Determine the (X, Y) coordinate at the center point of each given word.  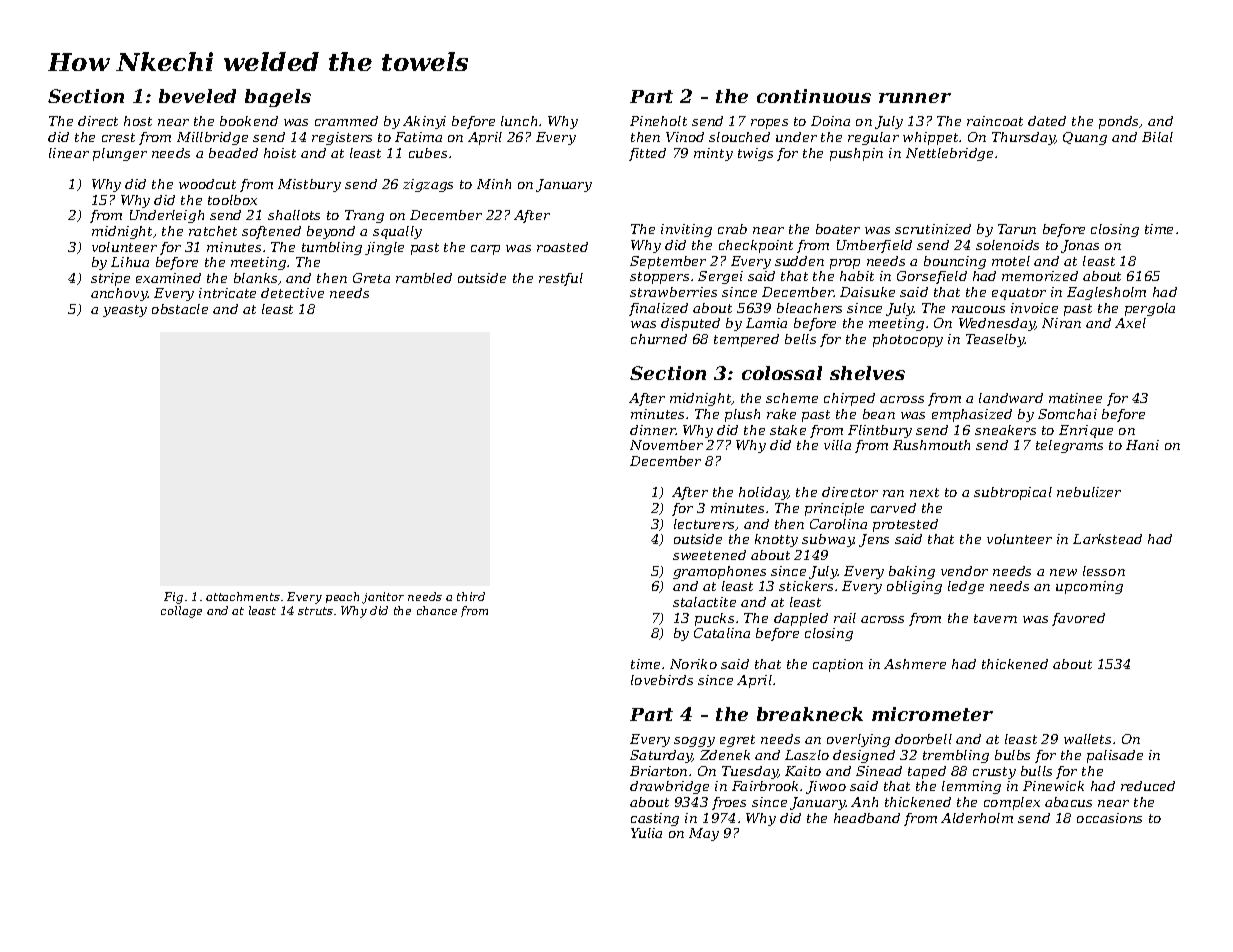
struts (315, 611)
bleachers (809, 308)
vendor (964, 571)
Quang (1085, 138)
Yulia (646, 833)
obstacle (180, 309)
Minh (494, 184)
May (704, 834)
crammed (346, 121)
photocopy (908, 340)
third (471, 596)
